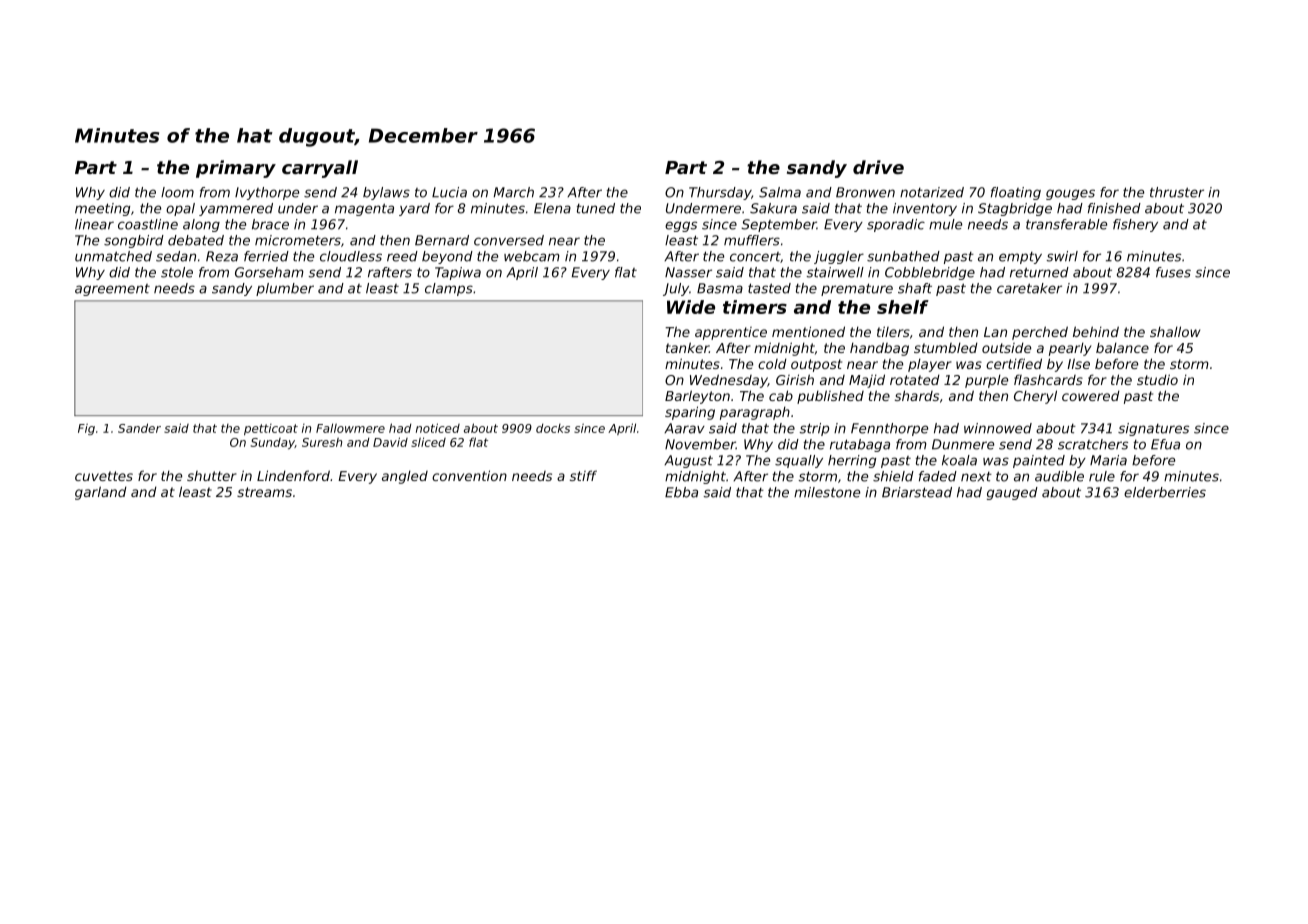  What do you see at coordinates (1096, 331) in the document?
I see `behind` at bounding box center [1096, 331].
